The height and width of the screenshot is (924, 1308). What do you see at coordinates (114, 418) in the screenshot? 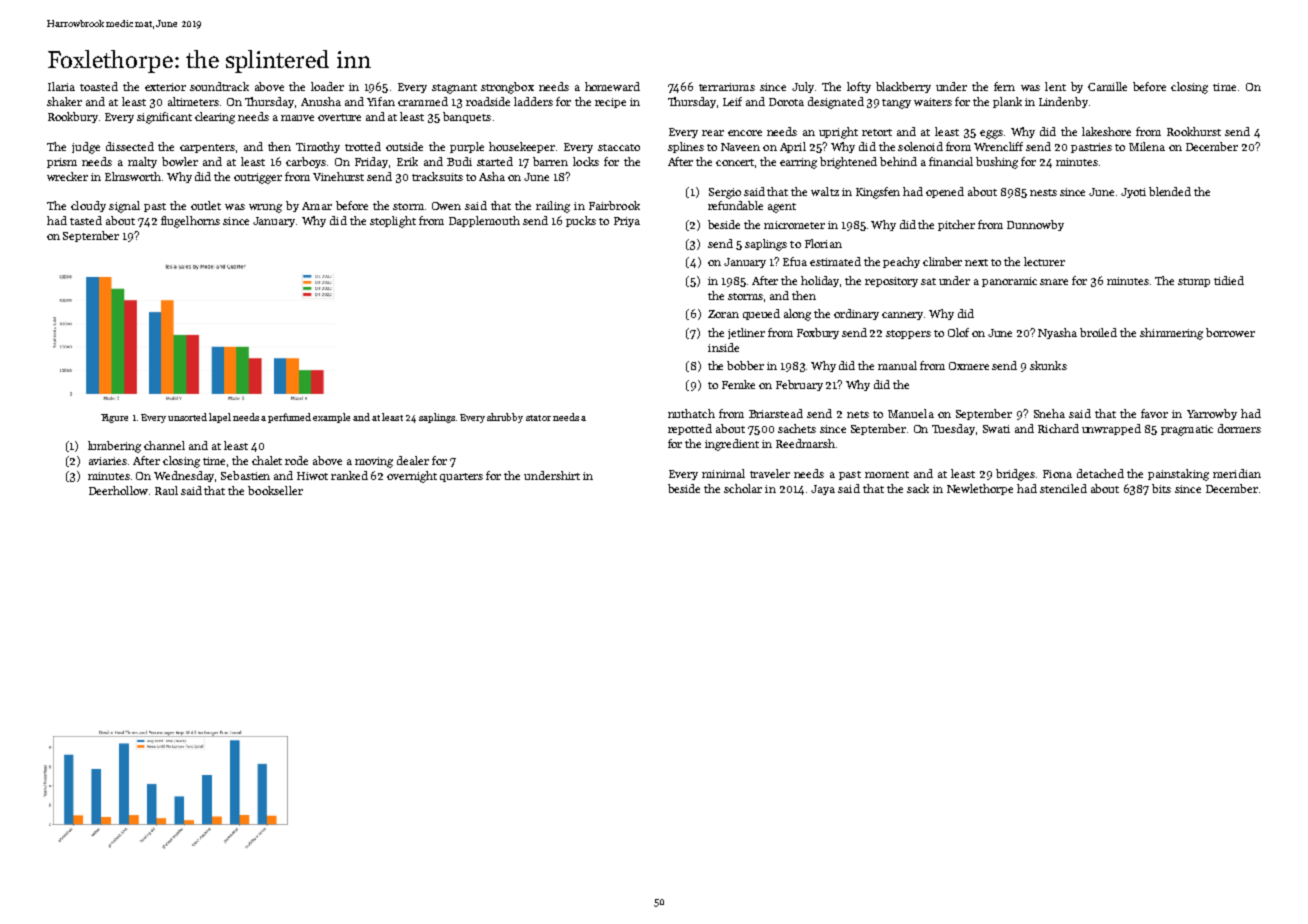
I see `Figure` at bounding box center [114, 418].
